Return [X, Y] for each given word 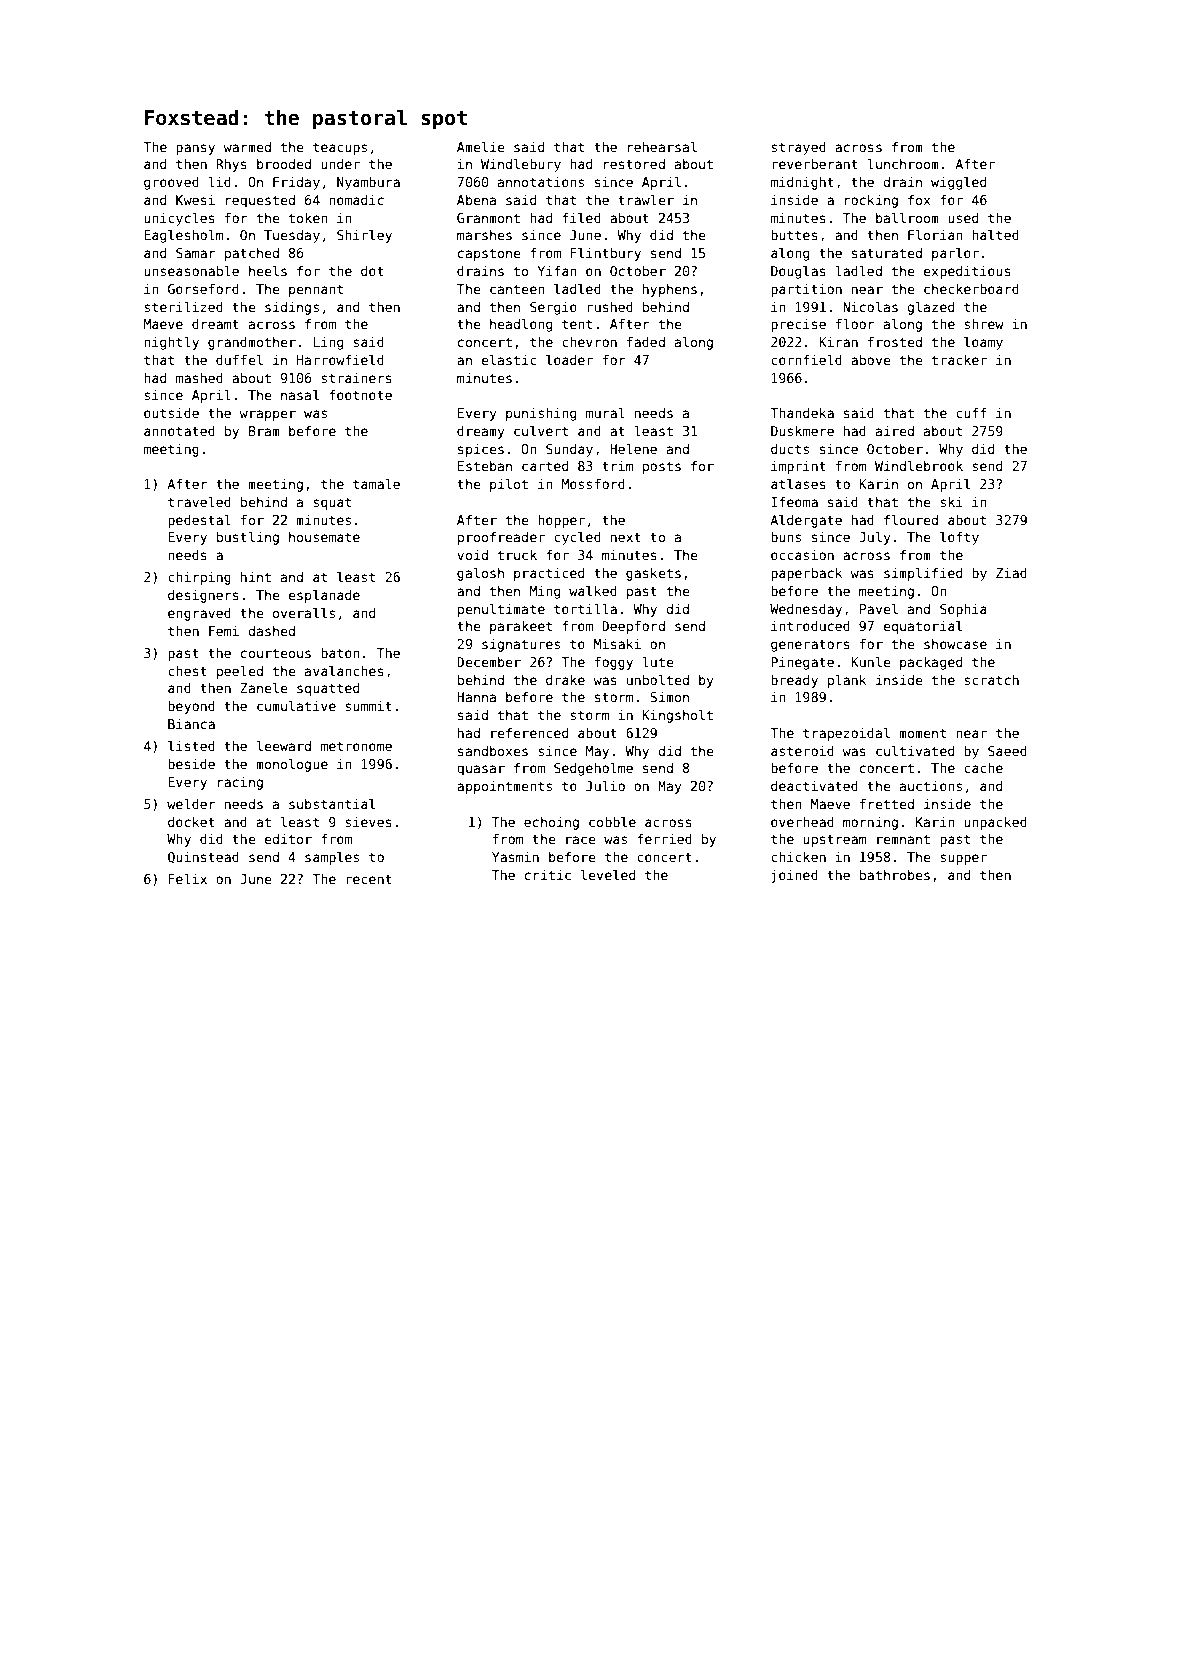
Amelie [481, 146]
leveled [608, 874]
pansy [195, 149]
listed [191, 745]
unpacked [995, 823]
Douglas [798, 272]
